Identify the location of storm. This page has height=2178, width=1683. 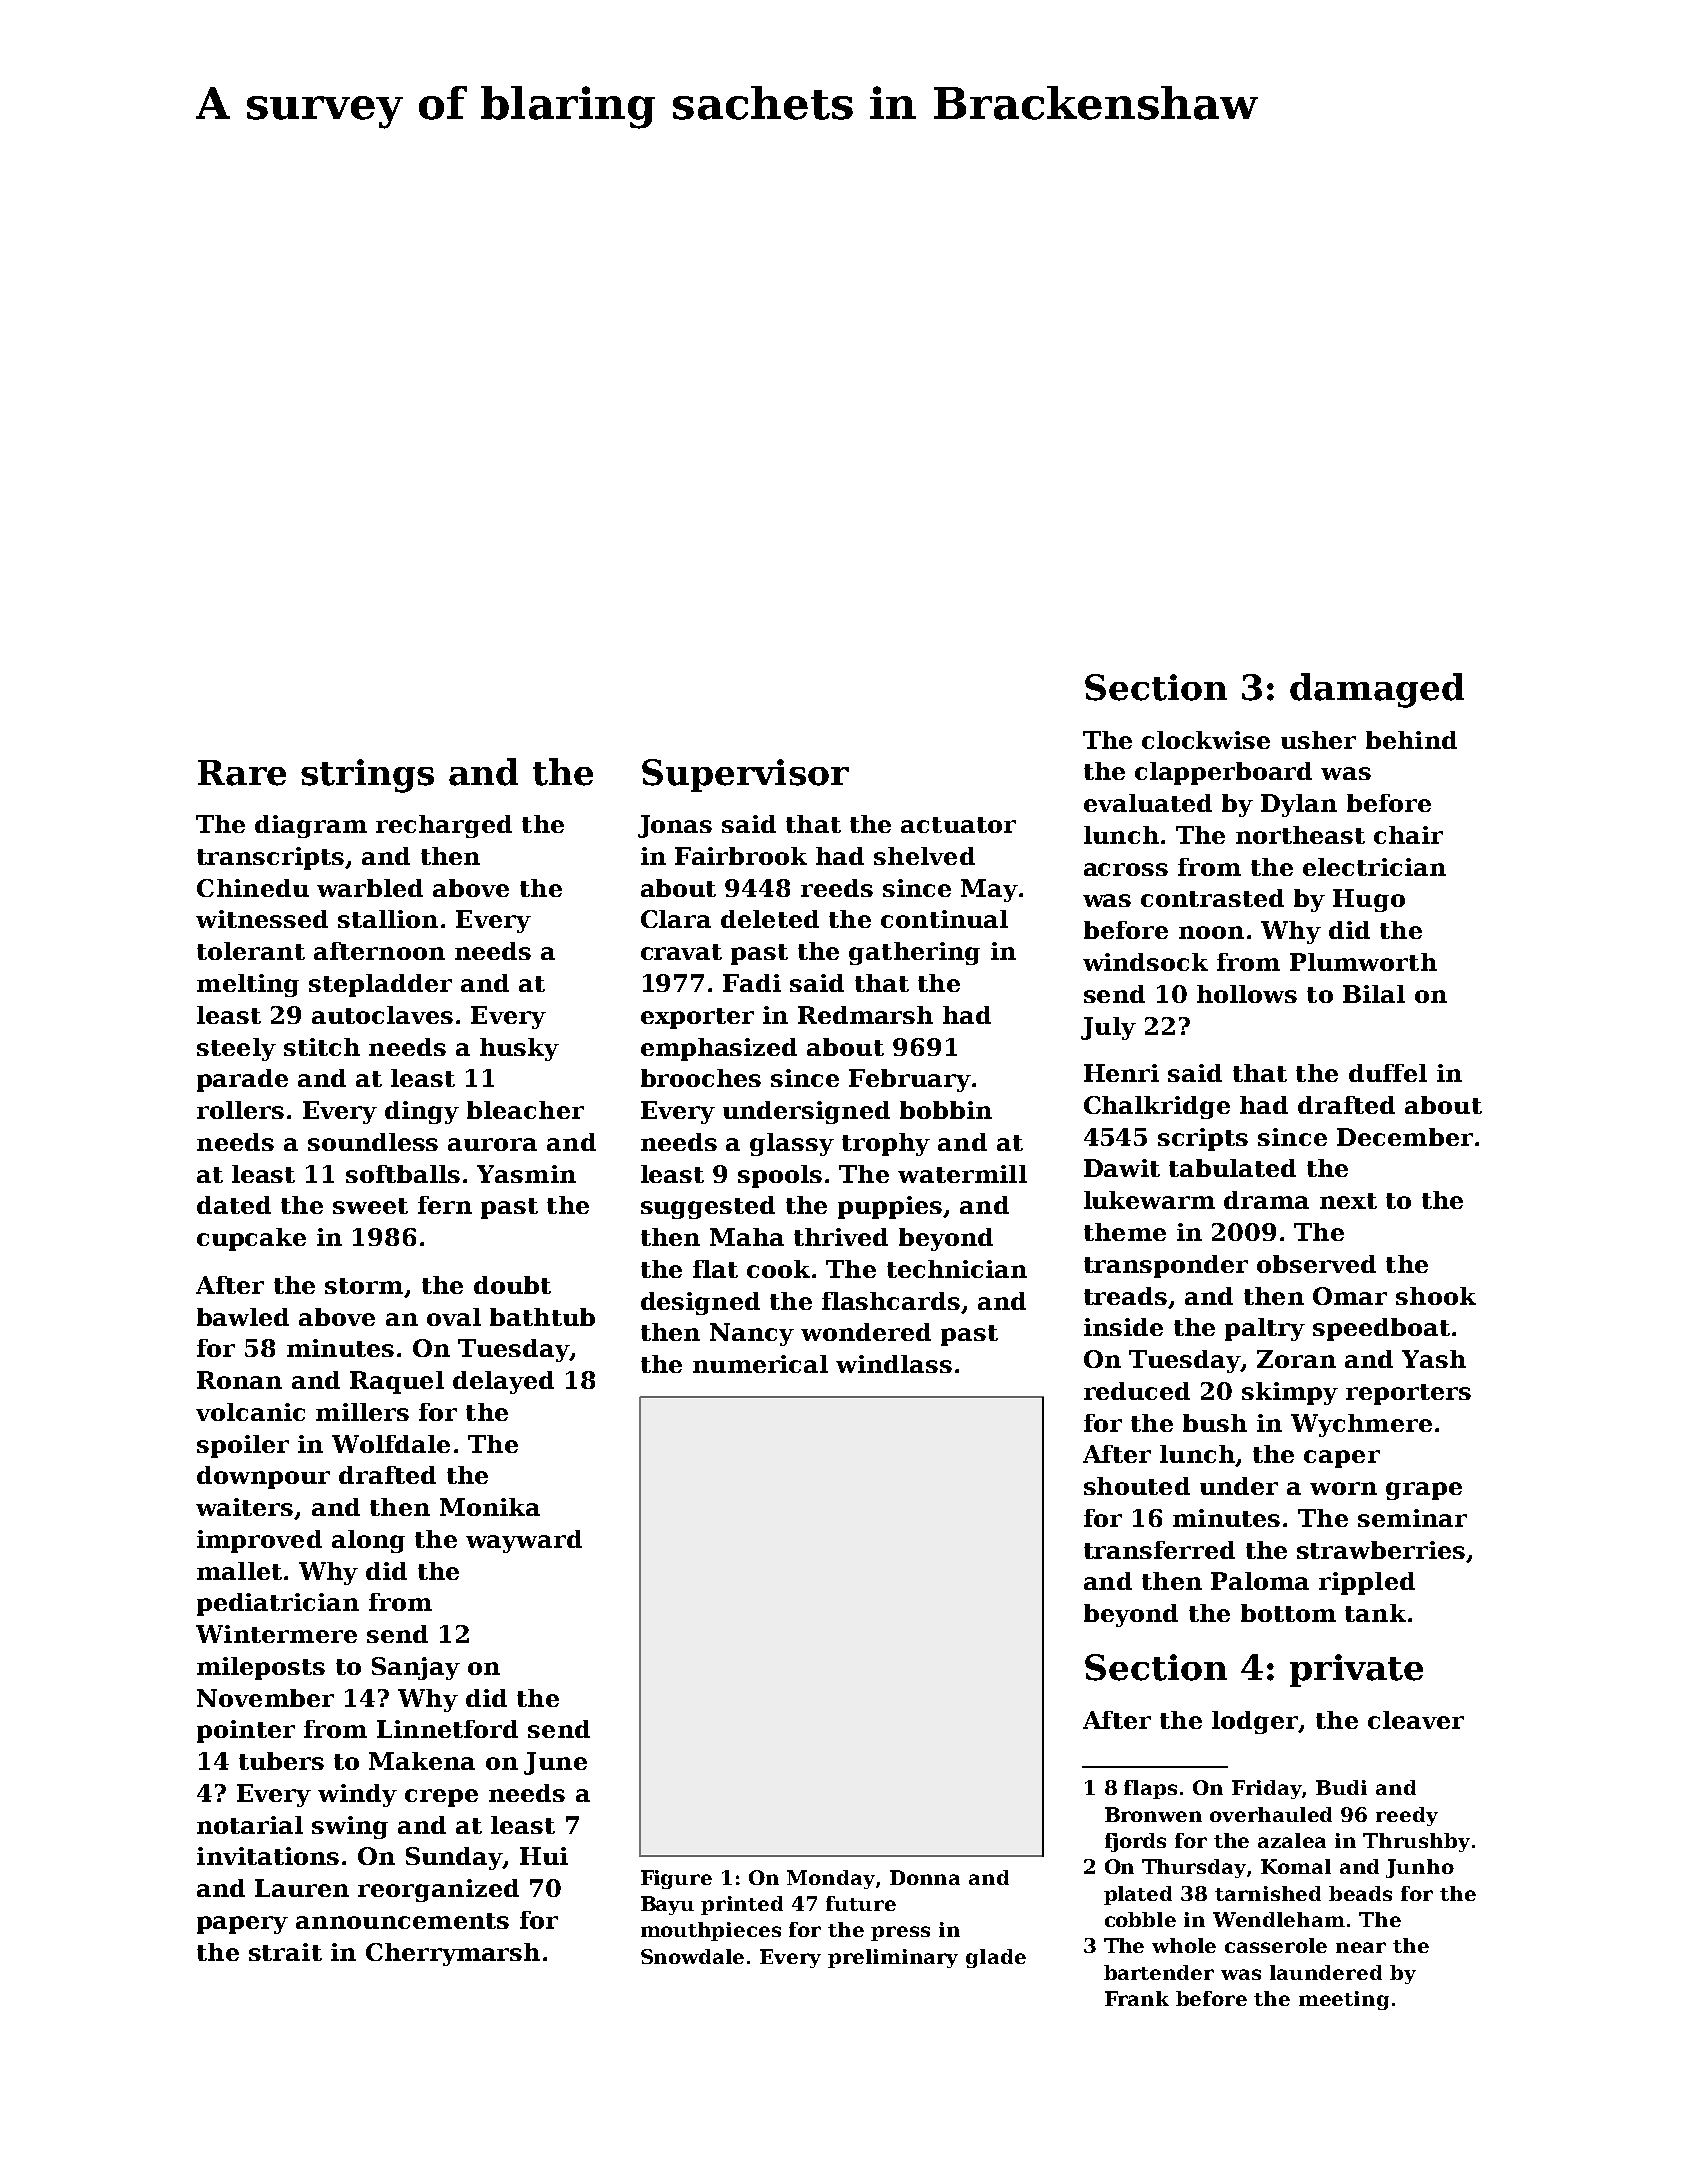
(364, 1286).
